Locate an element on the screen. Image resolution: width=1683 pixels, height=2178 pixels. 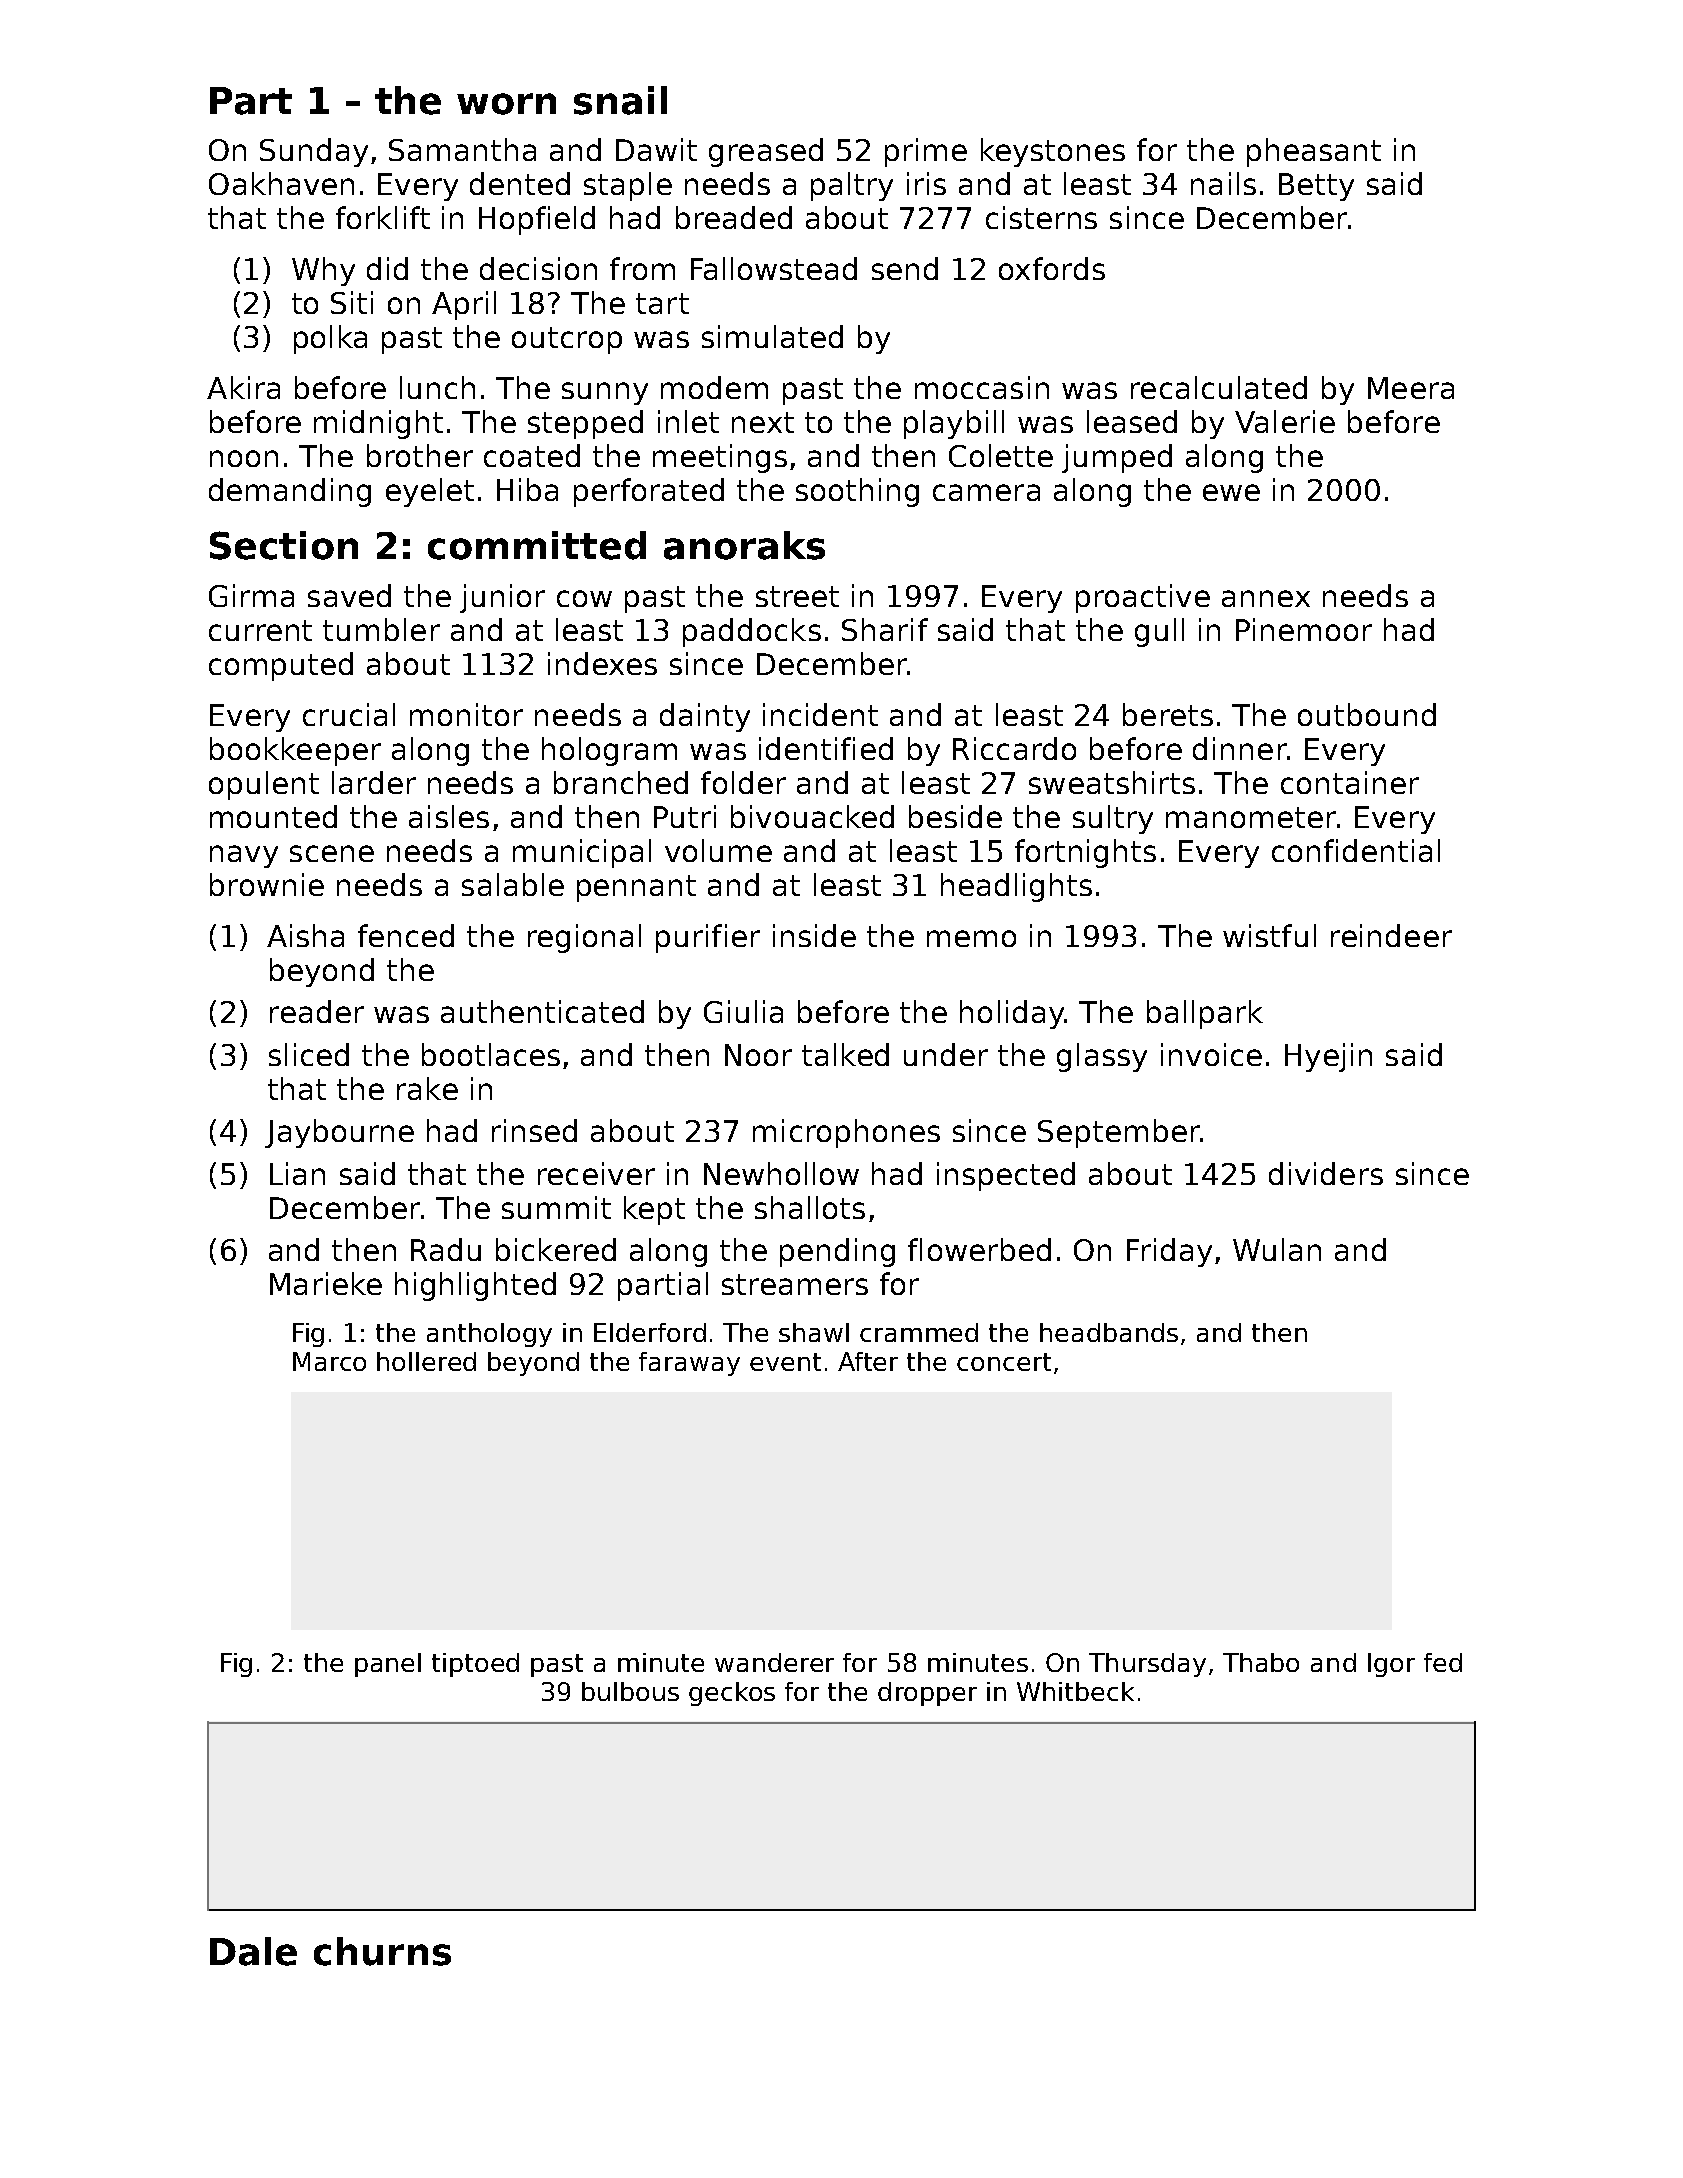
Igor is located at coordinates (1391, 1665).
